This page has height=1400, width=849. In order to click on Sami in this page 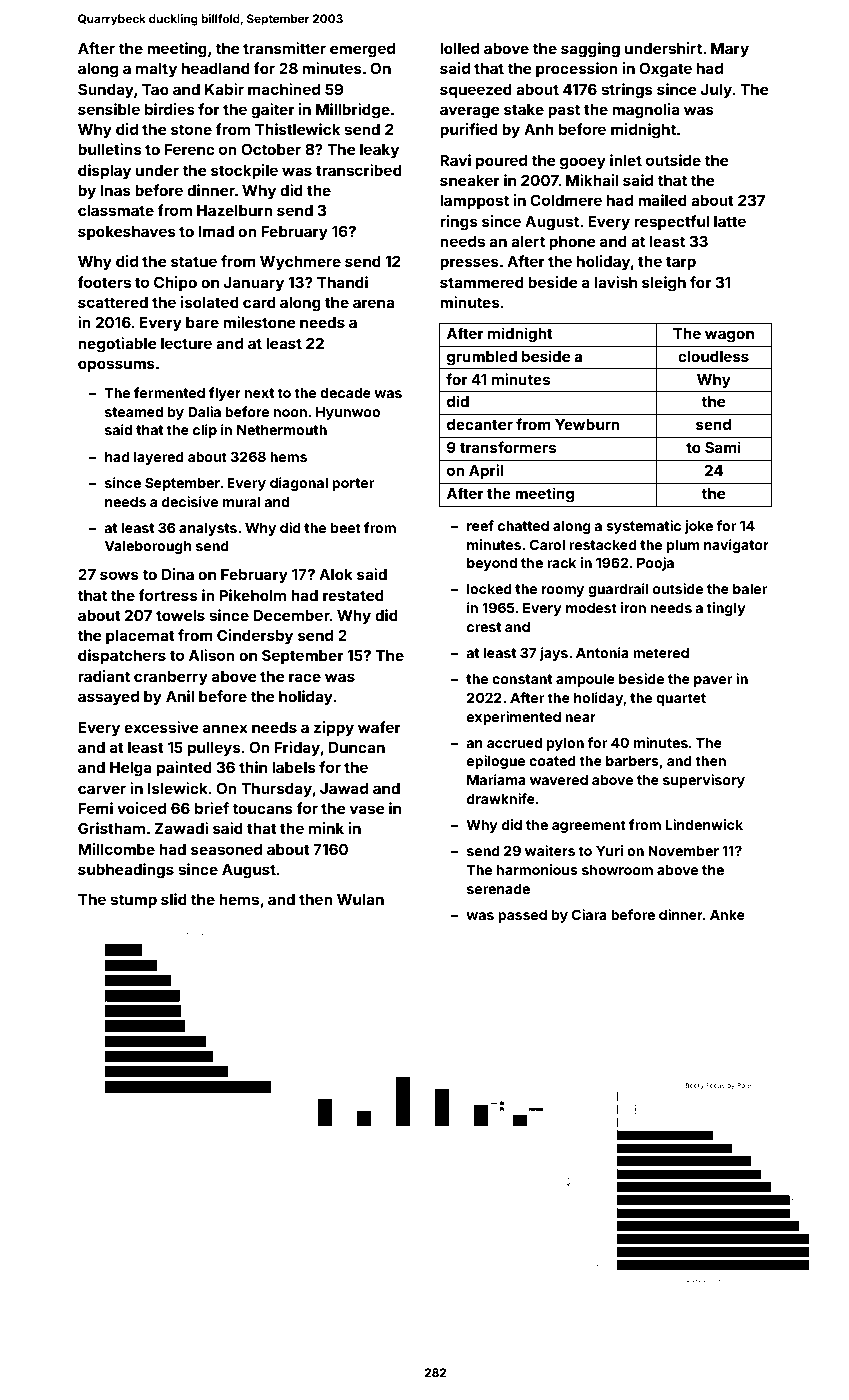, I will do `click(723, 447)`.
